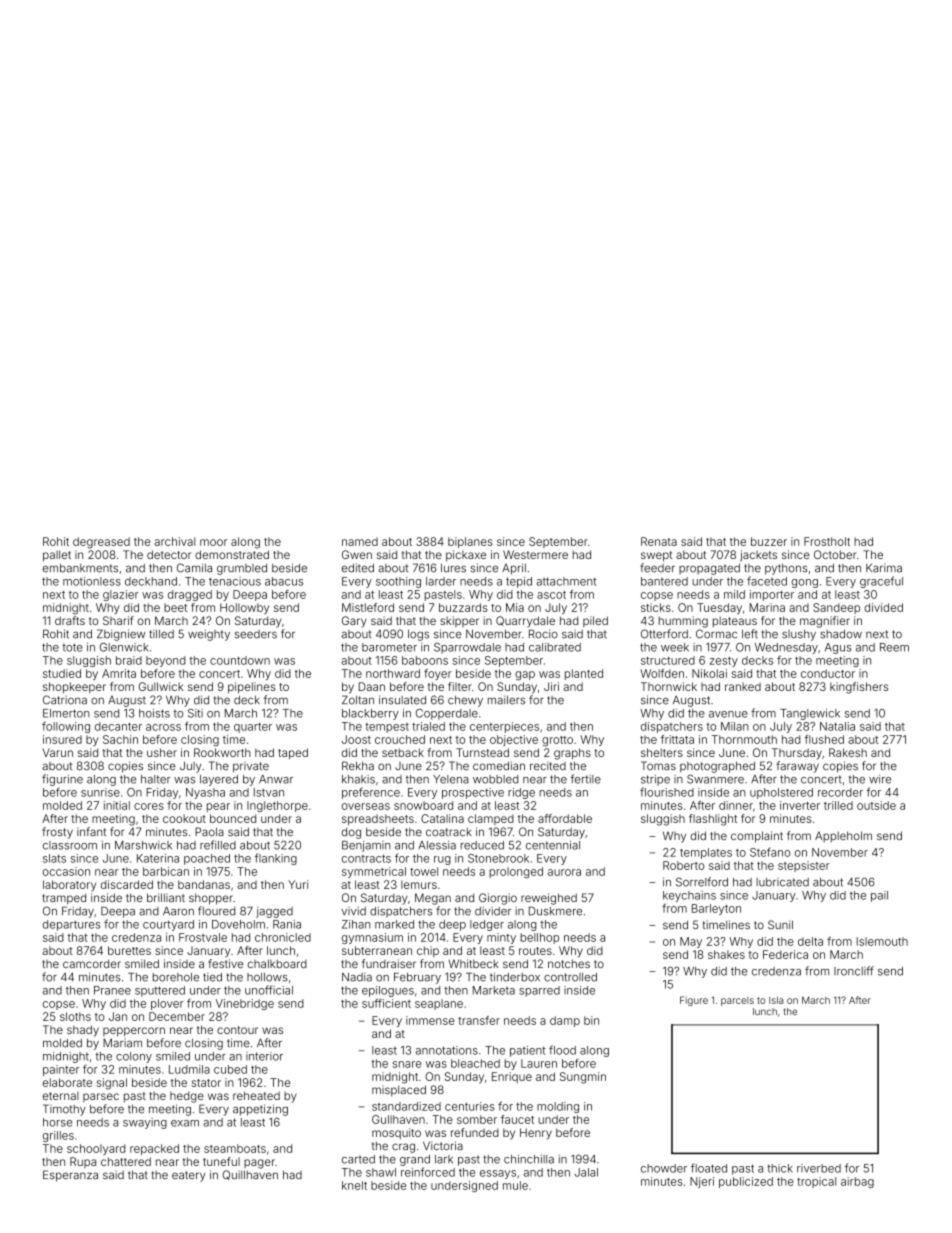  I want to click on spreadsheets, so click(378, 819).
